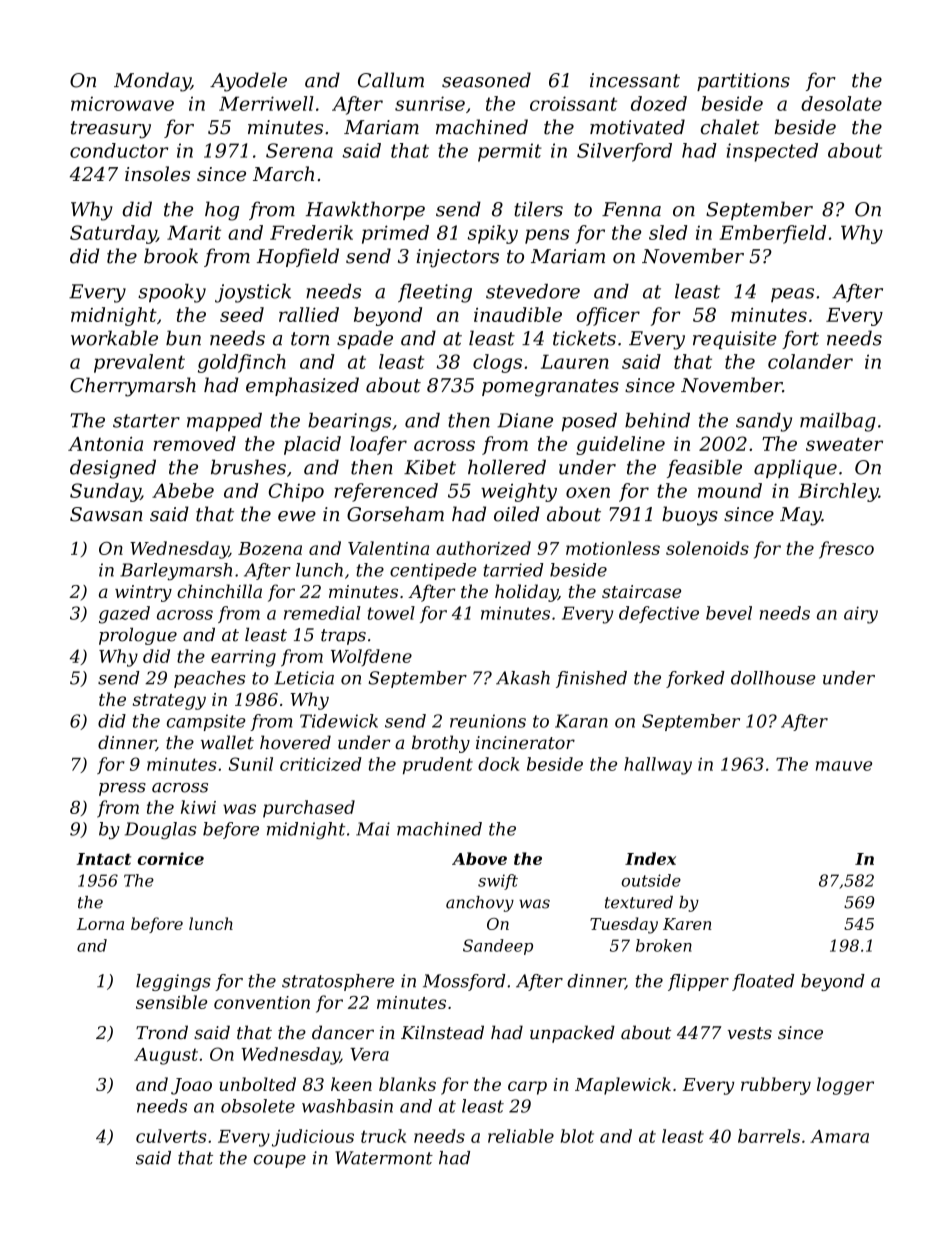 This screenshot has height=1233, width=952. I want to click on partitions, so click(743, 82).
